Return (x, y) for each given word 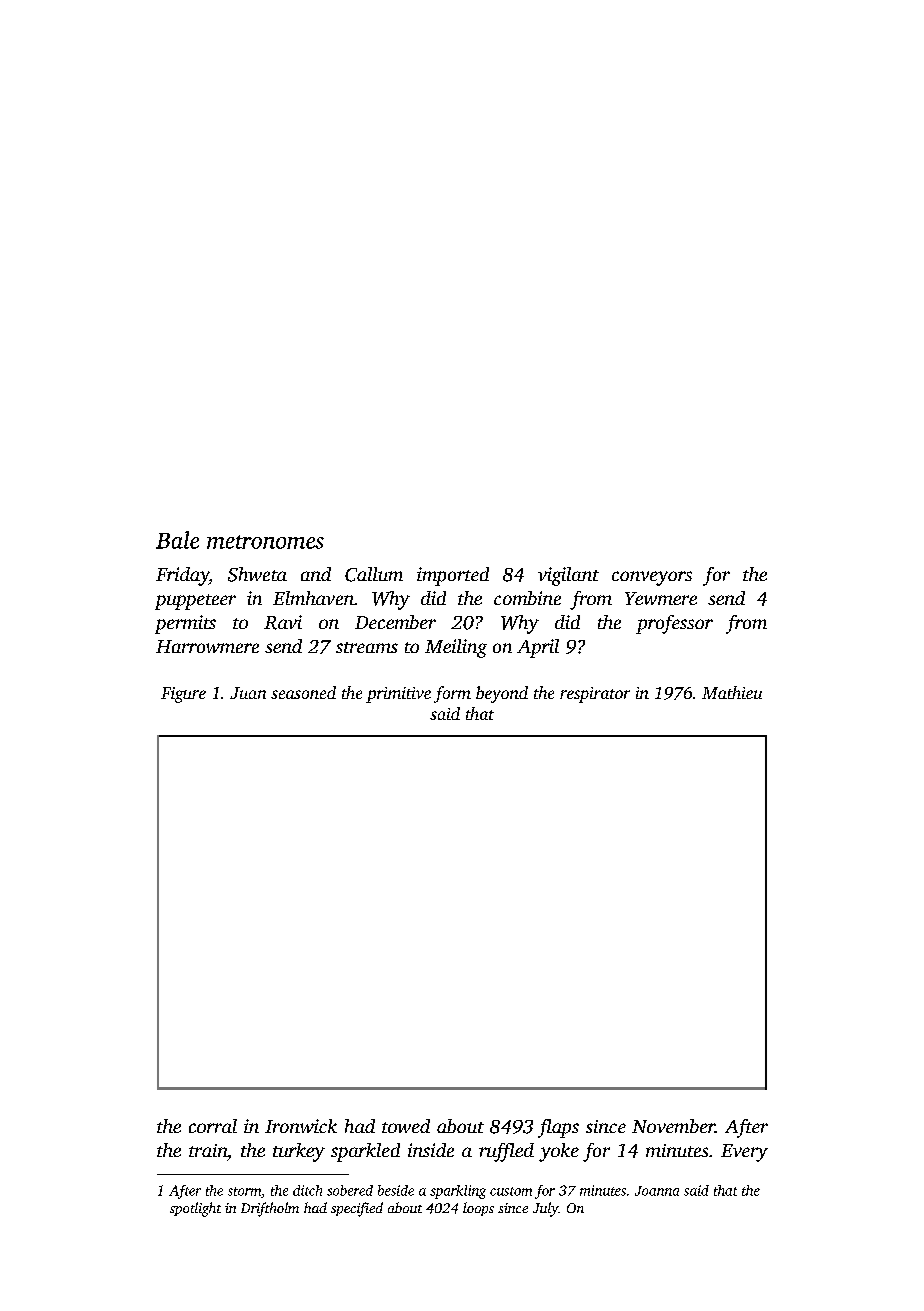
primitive (398, 695)
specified (357, 1209)
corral (213, 1126)
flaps (558, 1128)
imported (453, 576)
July (545, 1209)
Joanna (657, 1191)
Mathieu (732, 692)
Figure (183, 695)
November (673, 1126)
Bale (177, 540)
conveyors (652, 578)
